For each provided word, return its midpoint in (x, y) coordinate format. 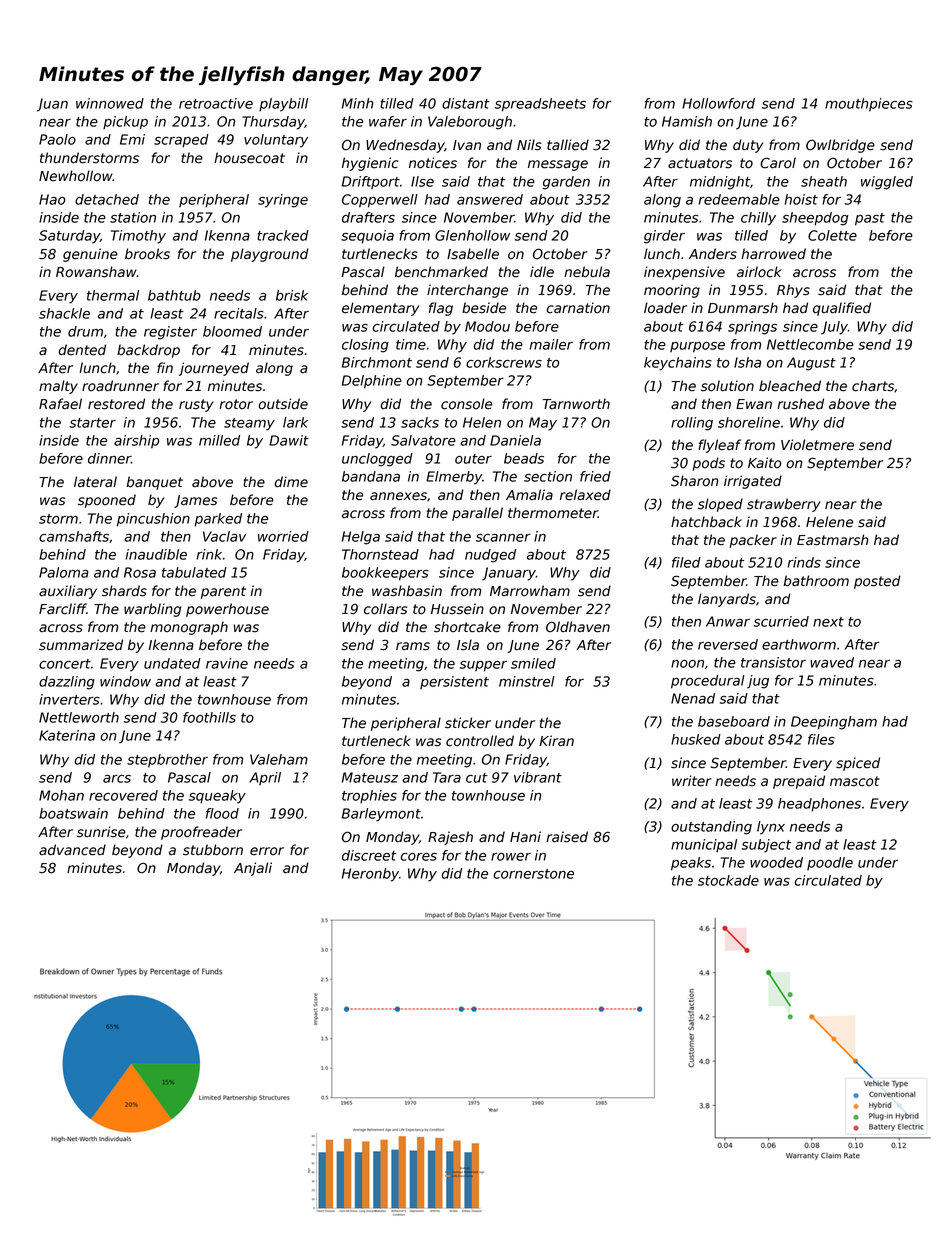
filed (686, 562)
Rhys (793, 291)
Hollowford (718, 103)
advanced (72, 850)
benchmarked (441, 272)
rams (413, 646)
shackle (64, 313)
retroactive (216, 103)
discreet (369, 855)
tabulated (194, 572)
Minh (357, 103)
